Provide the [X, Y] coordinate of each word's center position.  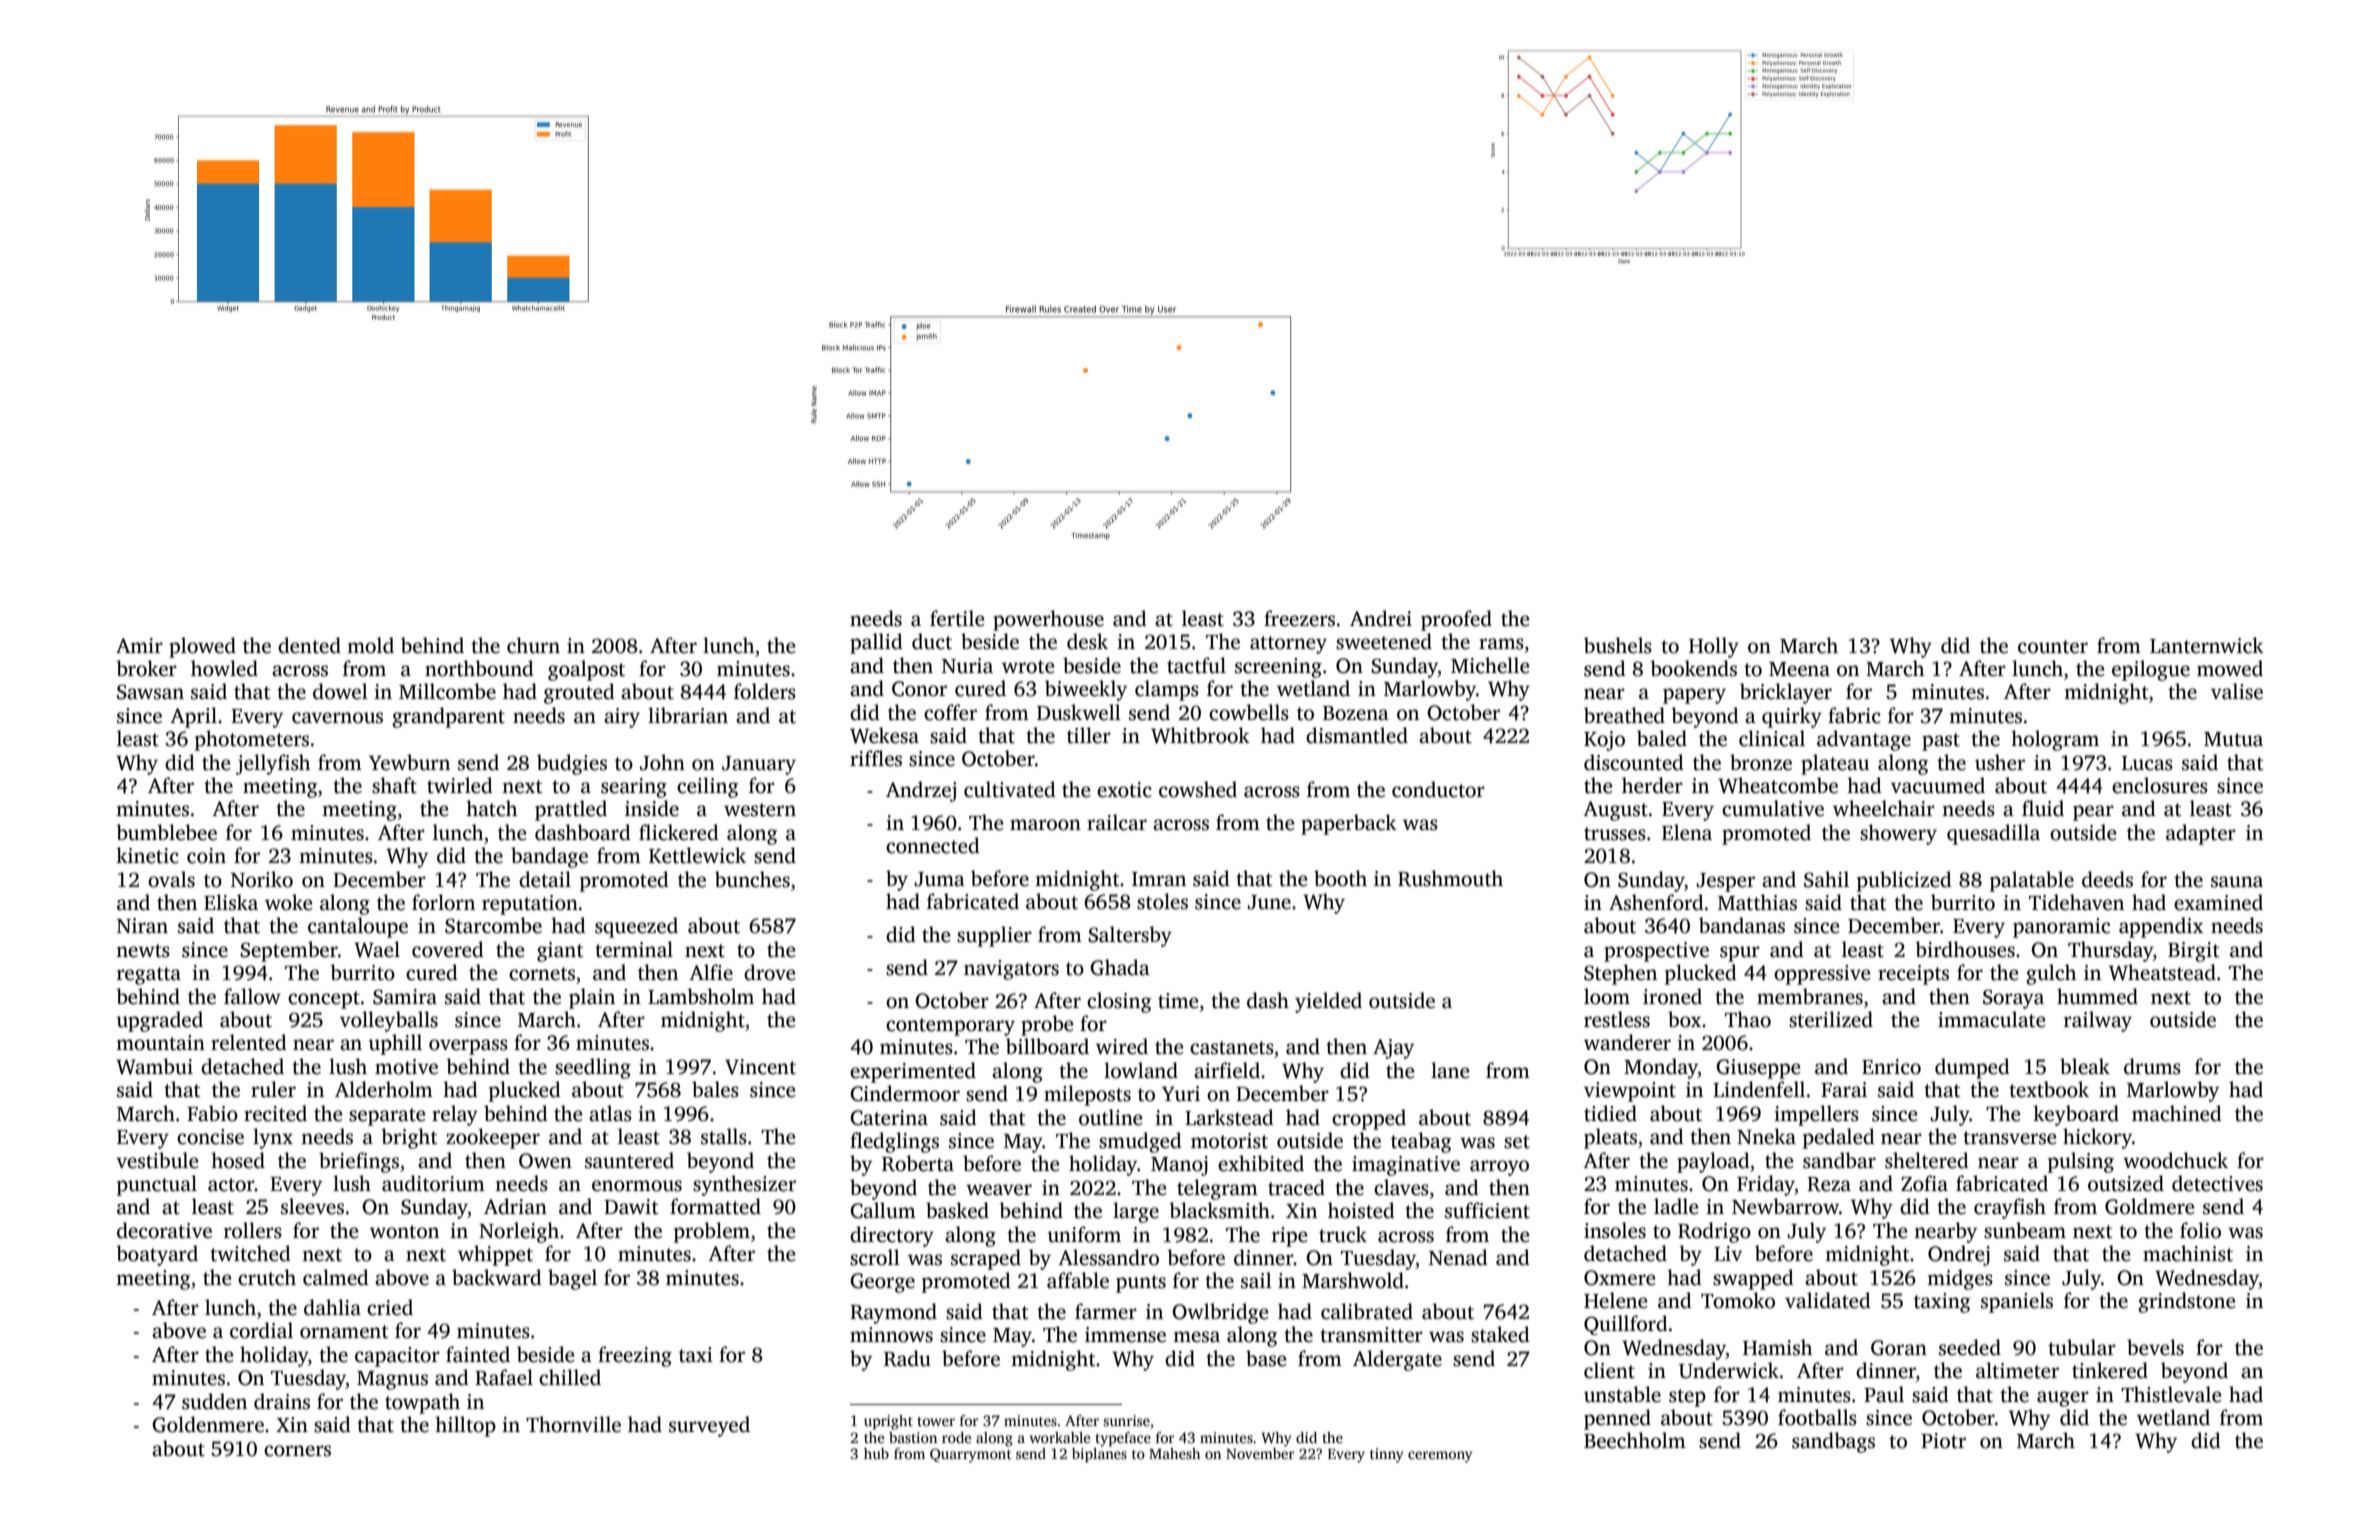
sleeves [312, 1206]
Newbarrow [1785, 1206]
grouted [579, 693]
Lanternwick [2207, 645]
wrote [1028, 667]
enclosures [2160, 785]
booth [1340, 878]
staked [1500, 1334]
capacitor [397, 1357]
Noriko [262, 879]
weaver [999, 1190]
